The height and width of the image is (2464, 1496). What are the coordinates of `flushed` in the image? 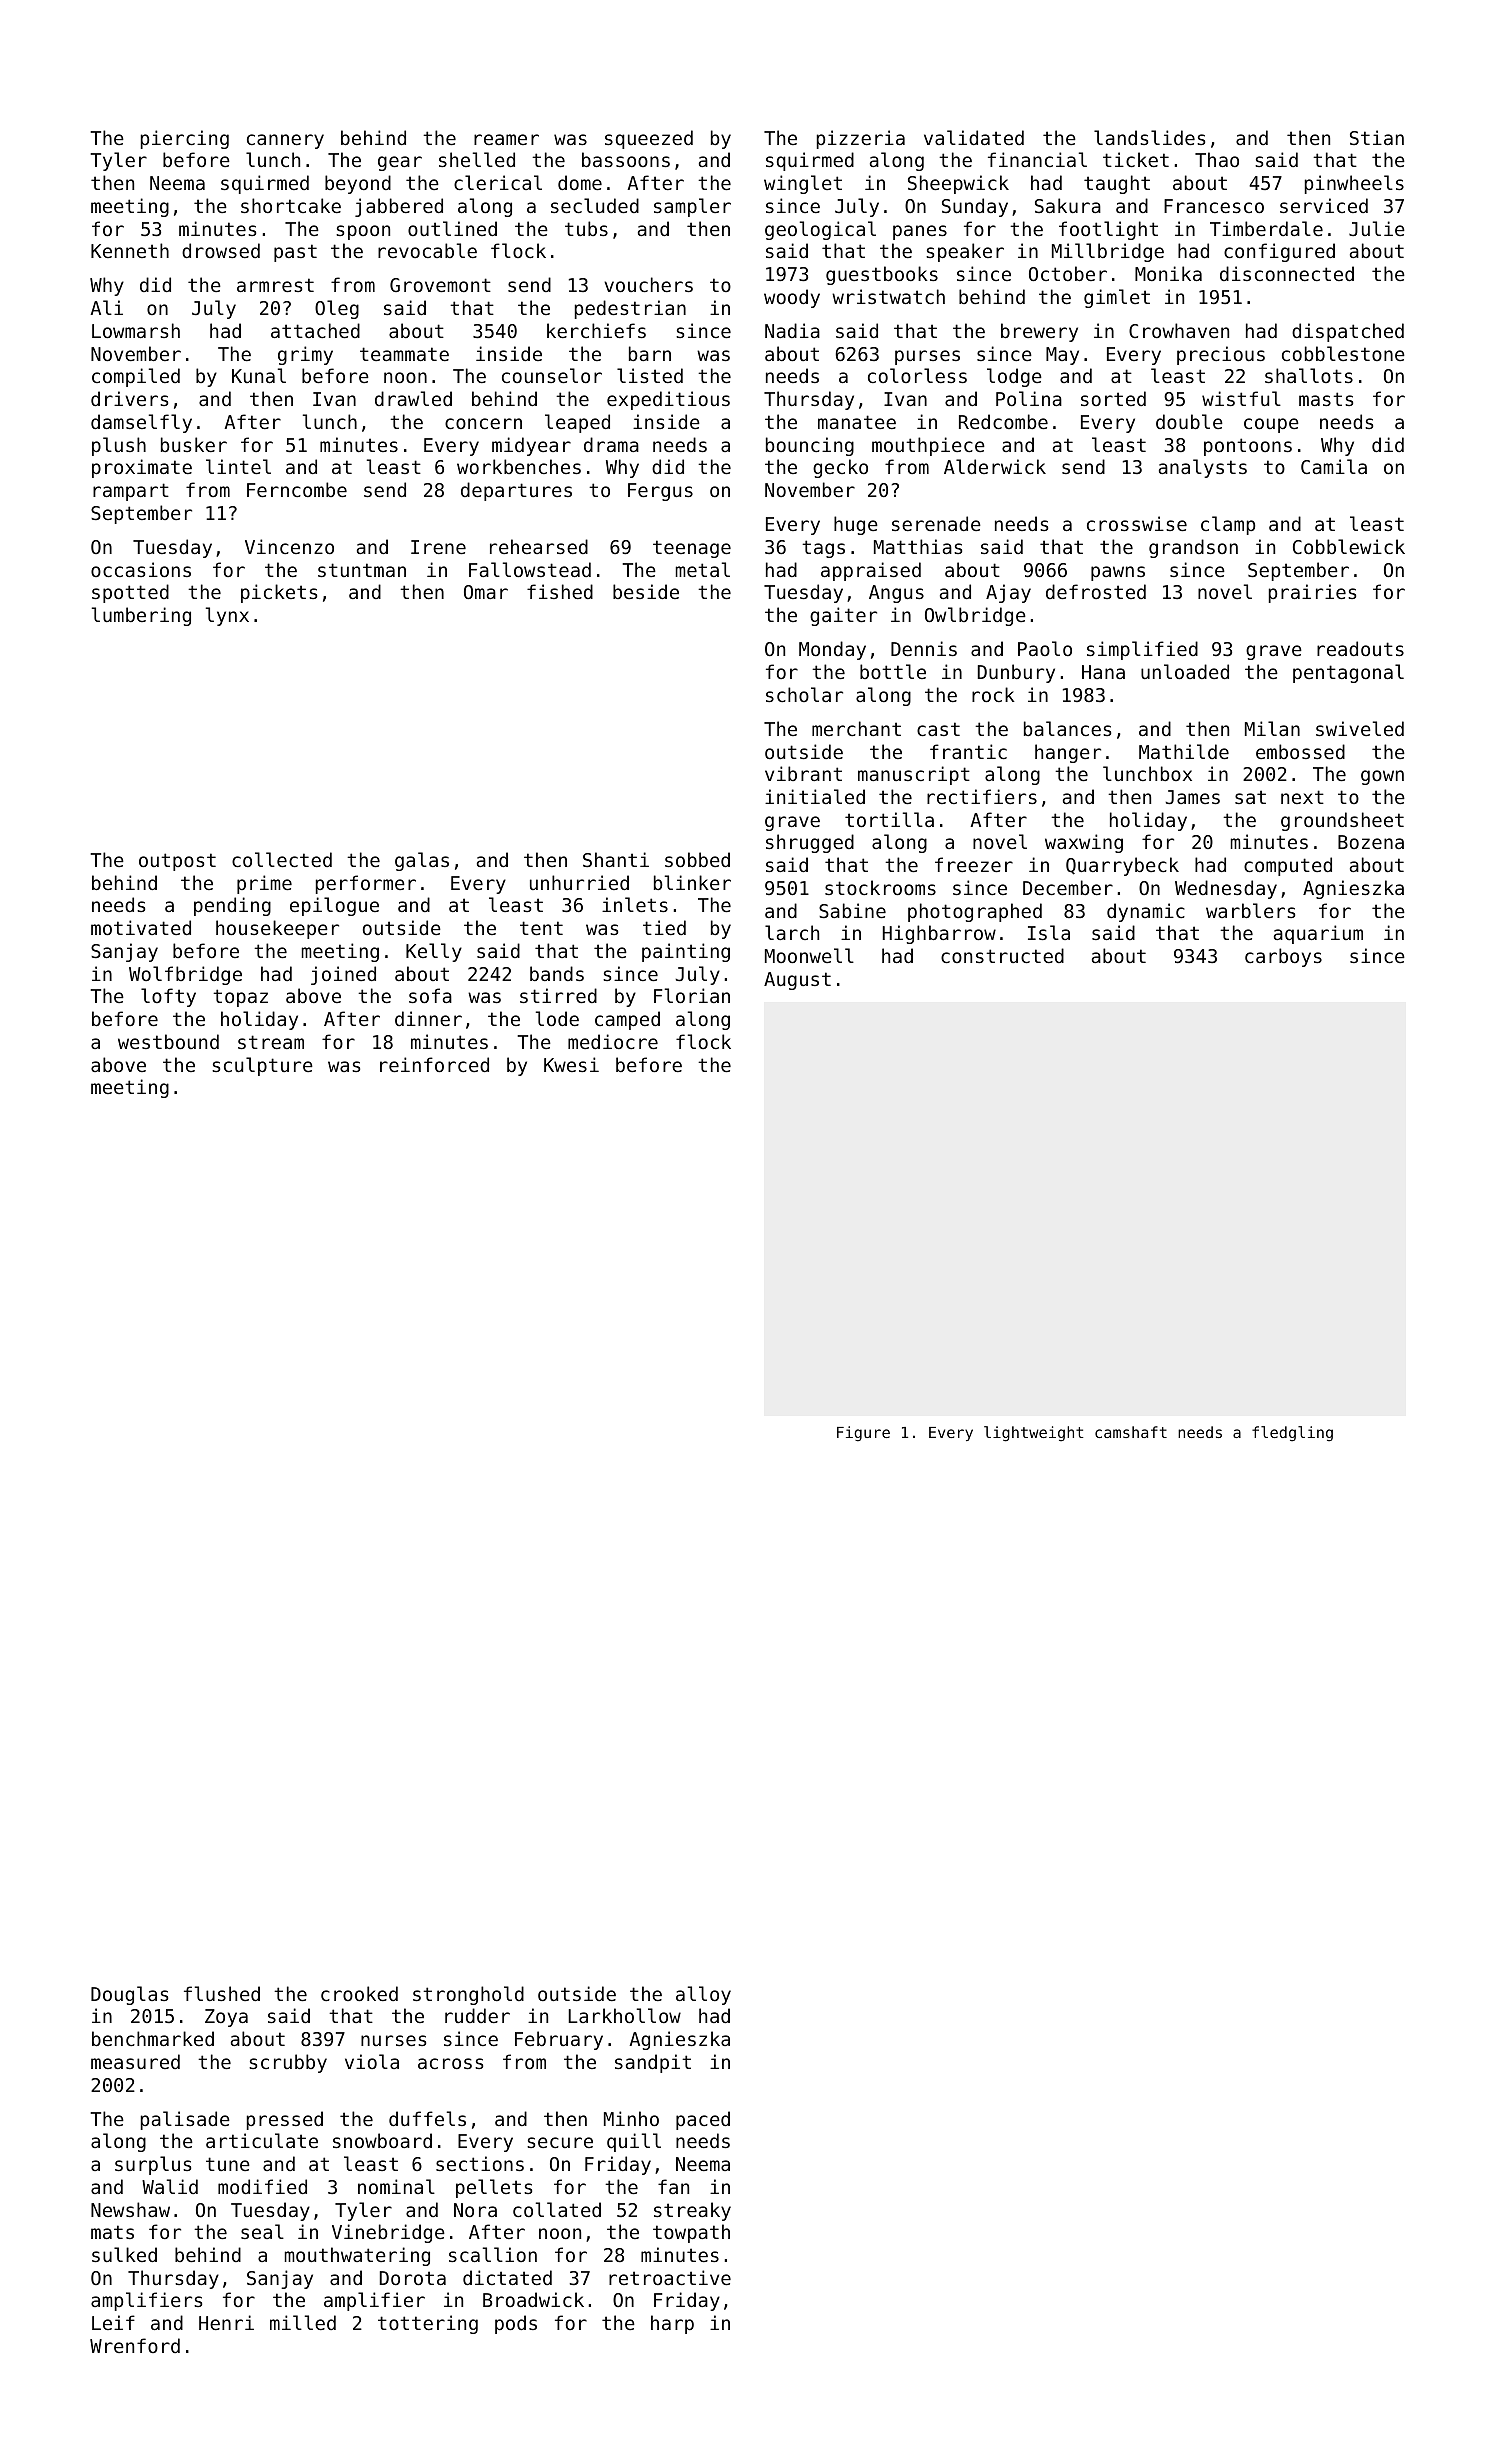 It's located at (222, 1993).
